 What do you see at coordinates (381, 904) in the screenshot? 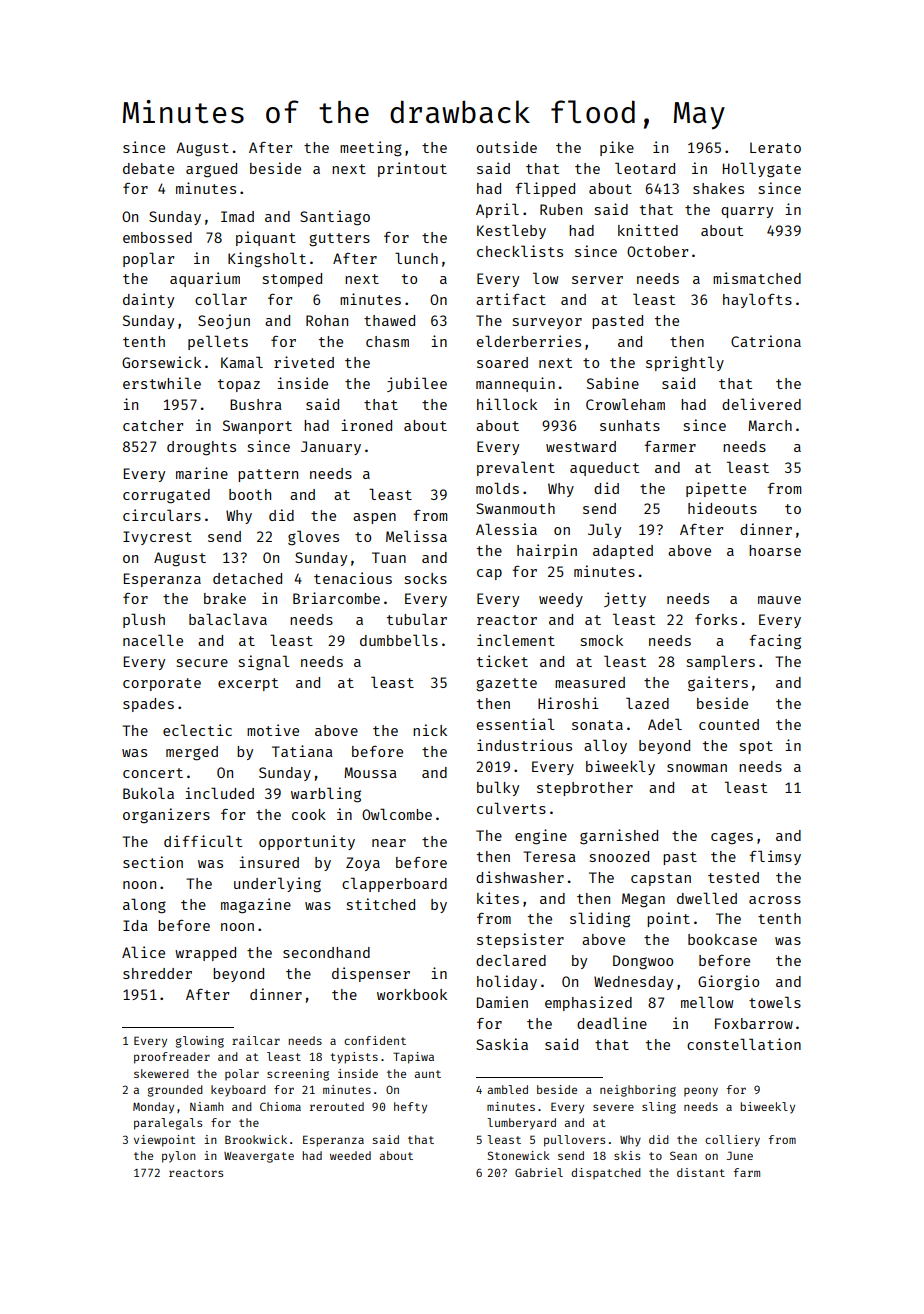
I see `stitched` at bounding box center [381, 904].
